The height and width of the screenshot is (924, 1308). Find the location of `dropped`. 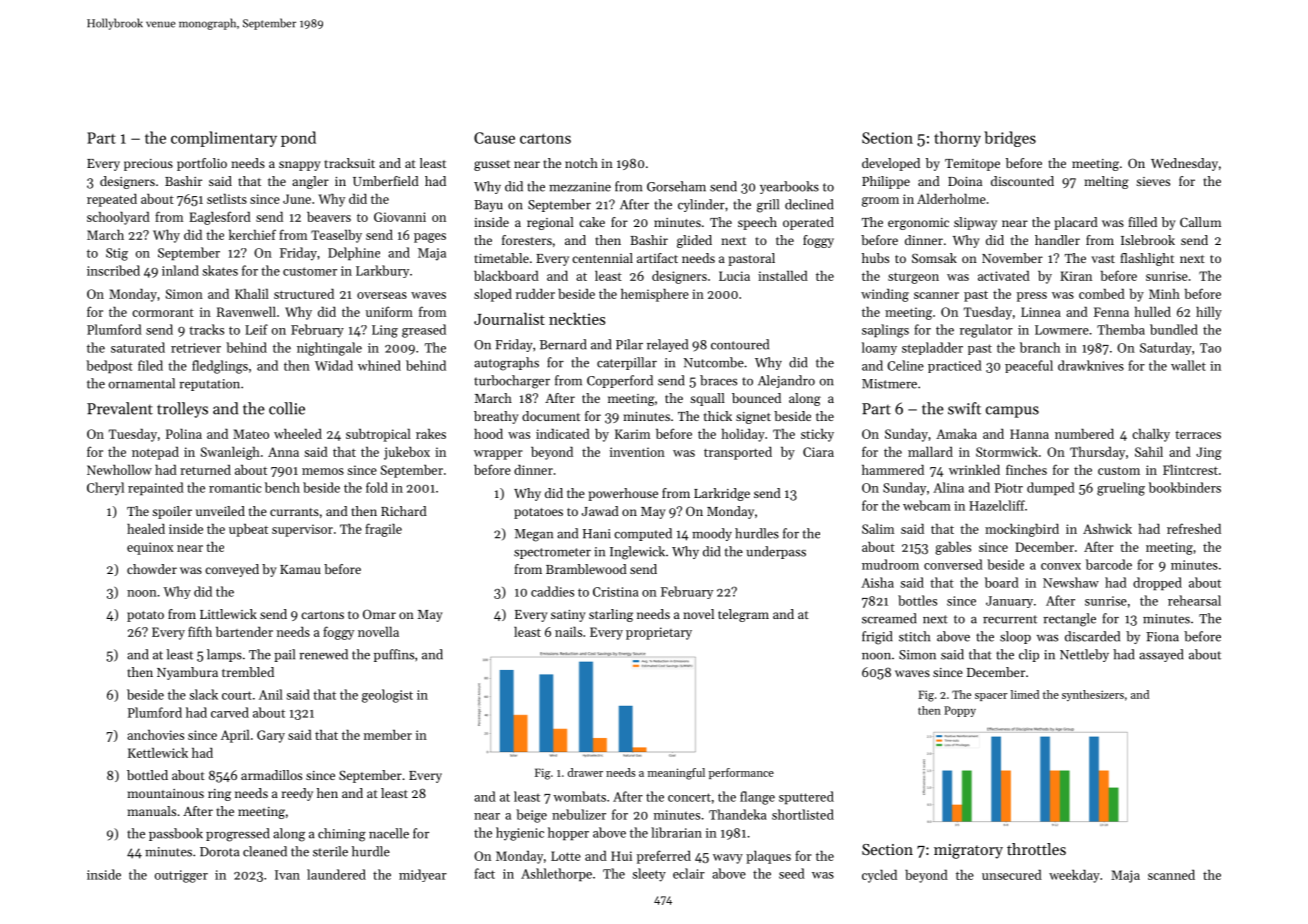

dropped is located at coordinates (1157, 583).
